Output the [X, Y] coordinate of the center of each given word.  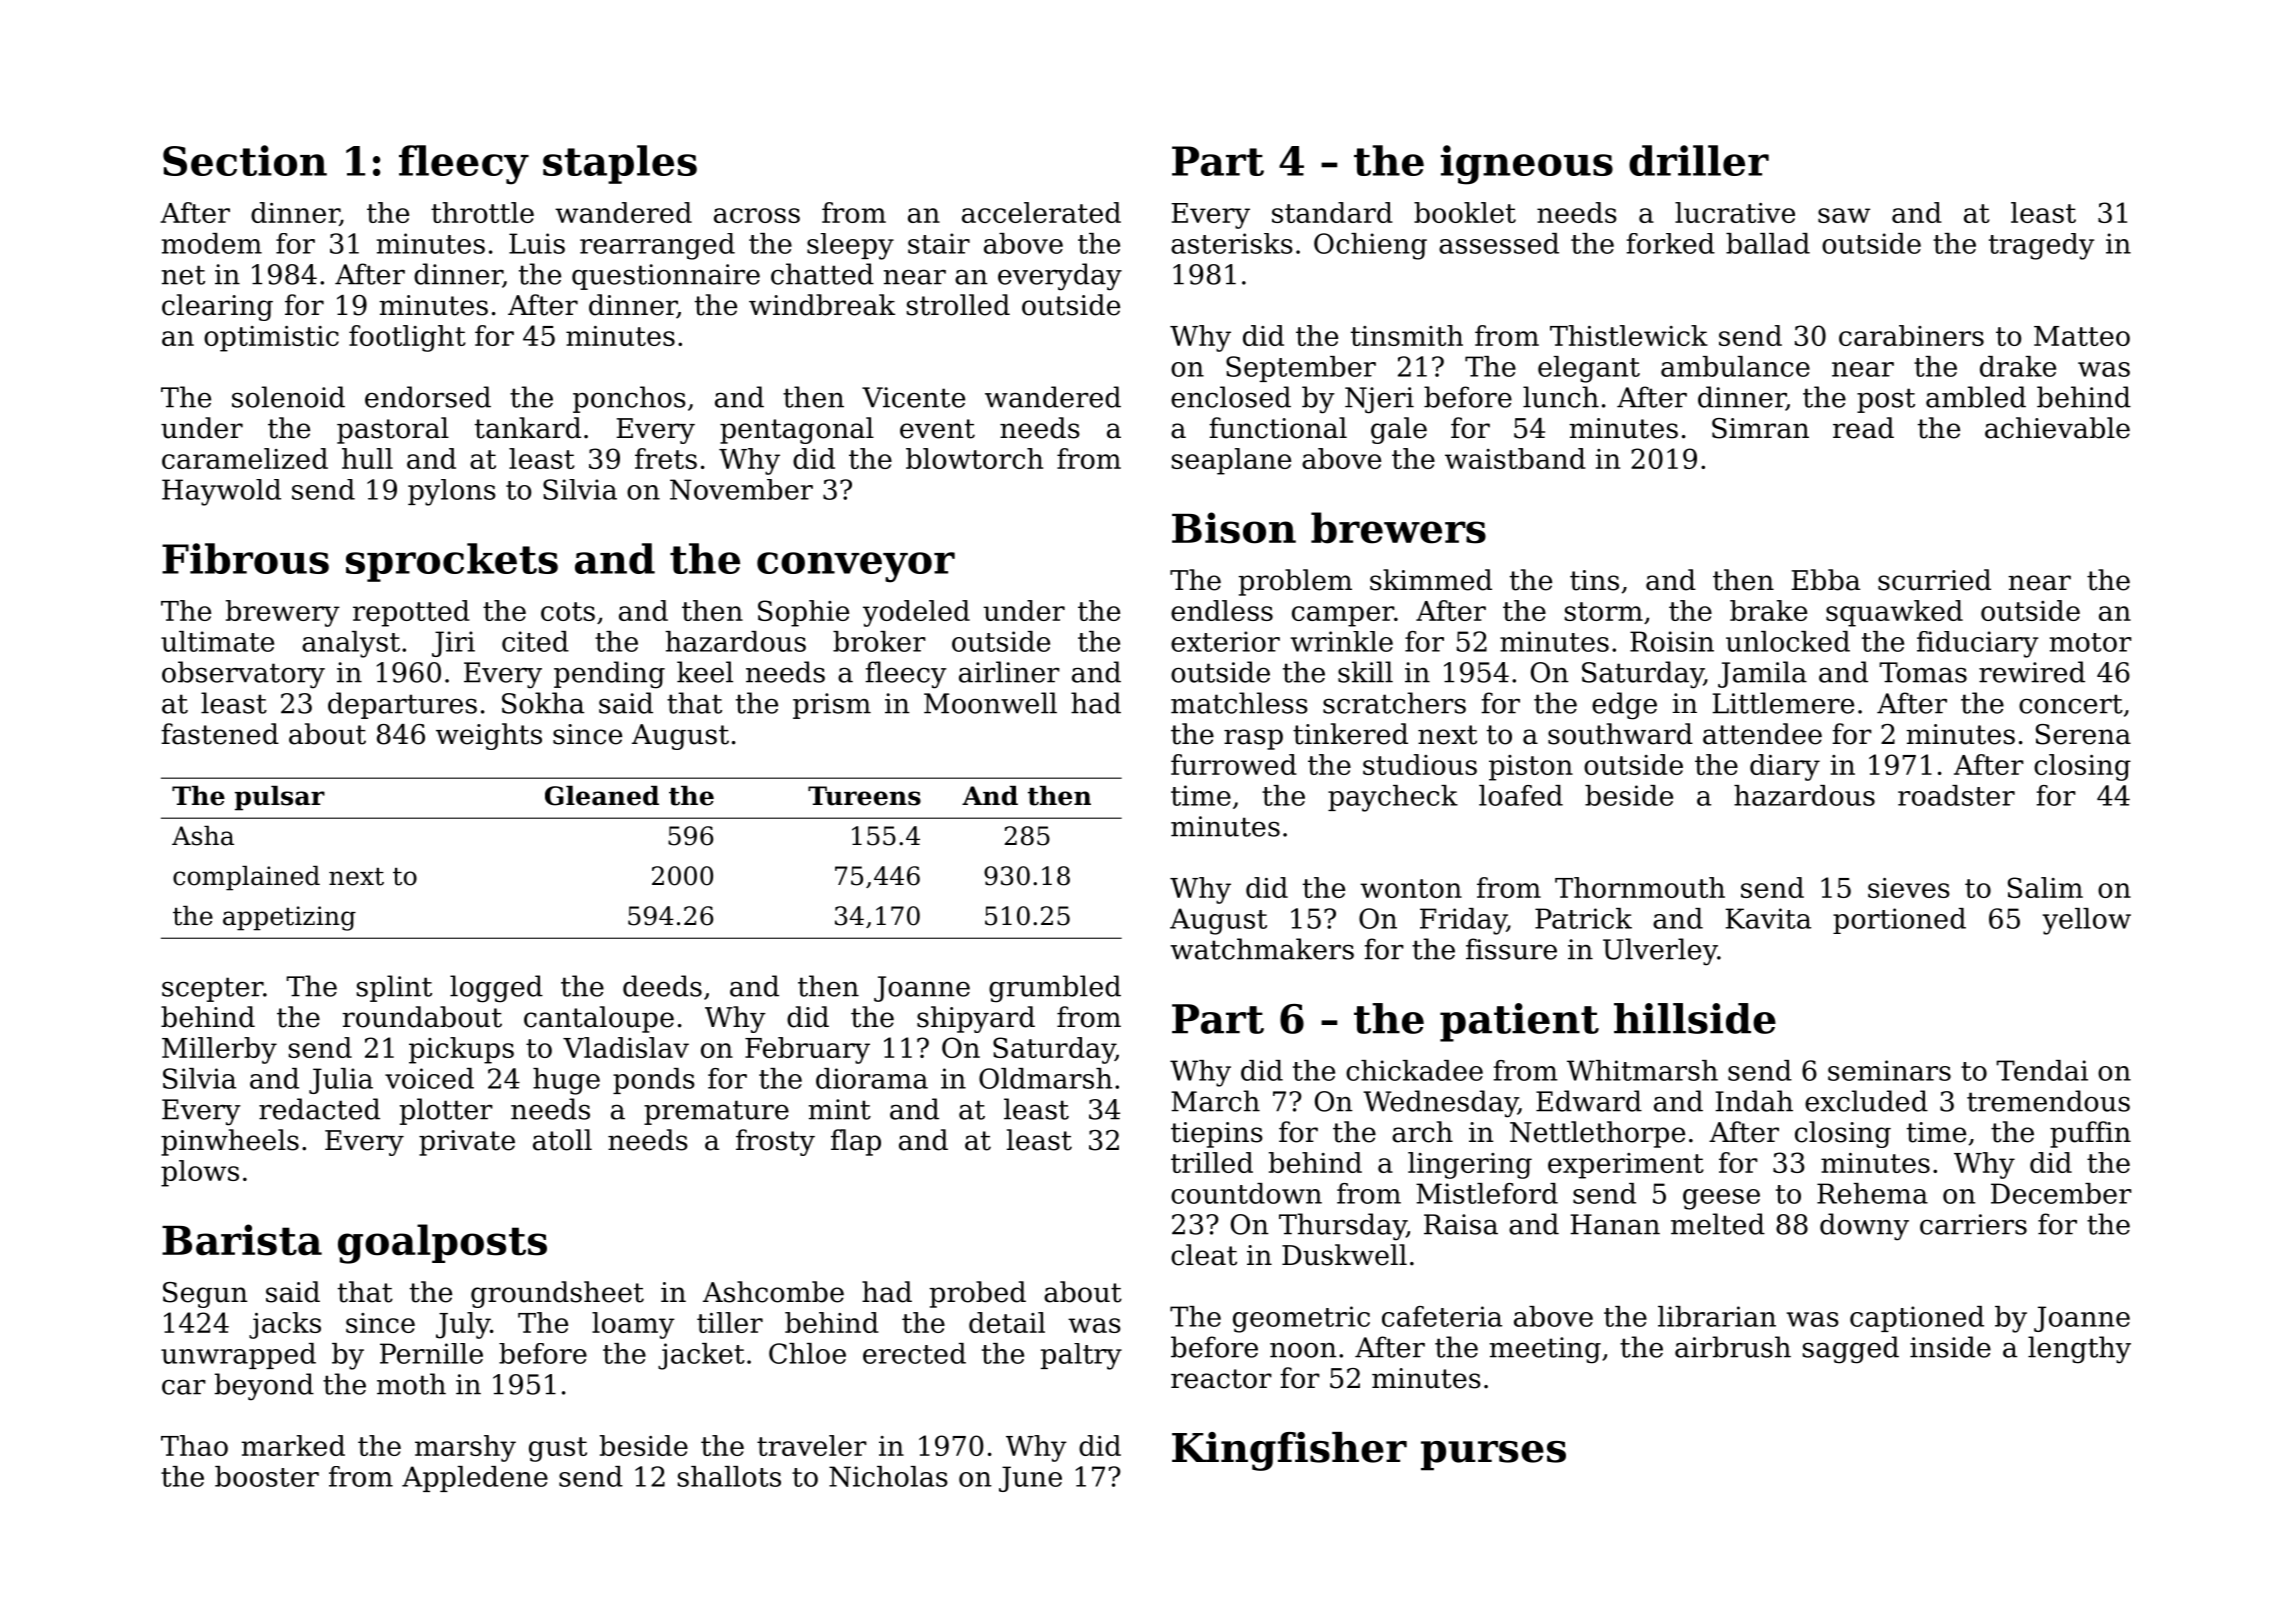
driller [1699, 160]
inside [1950, 1347]
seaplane [1231, 461]
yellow [2086, 921]
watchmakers [1262, 949]
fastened [220, 734]
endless [1222, 610]
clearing [217, 307]
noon [1303, 1350]
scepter [212, 989]
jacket [701, 1356]
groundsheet [557, 1294]
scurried [1934, 580]
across [757, 215]
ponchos [629, 399]
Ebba [1825, 580]
